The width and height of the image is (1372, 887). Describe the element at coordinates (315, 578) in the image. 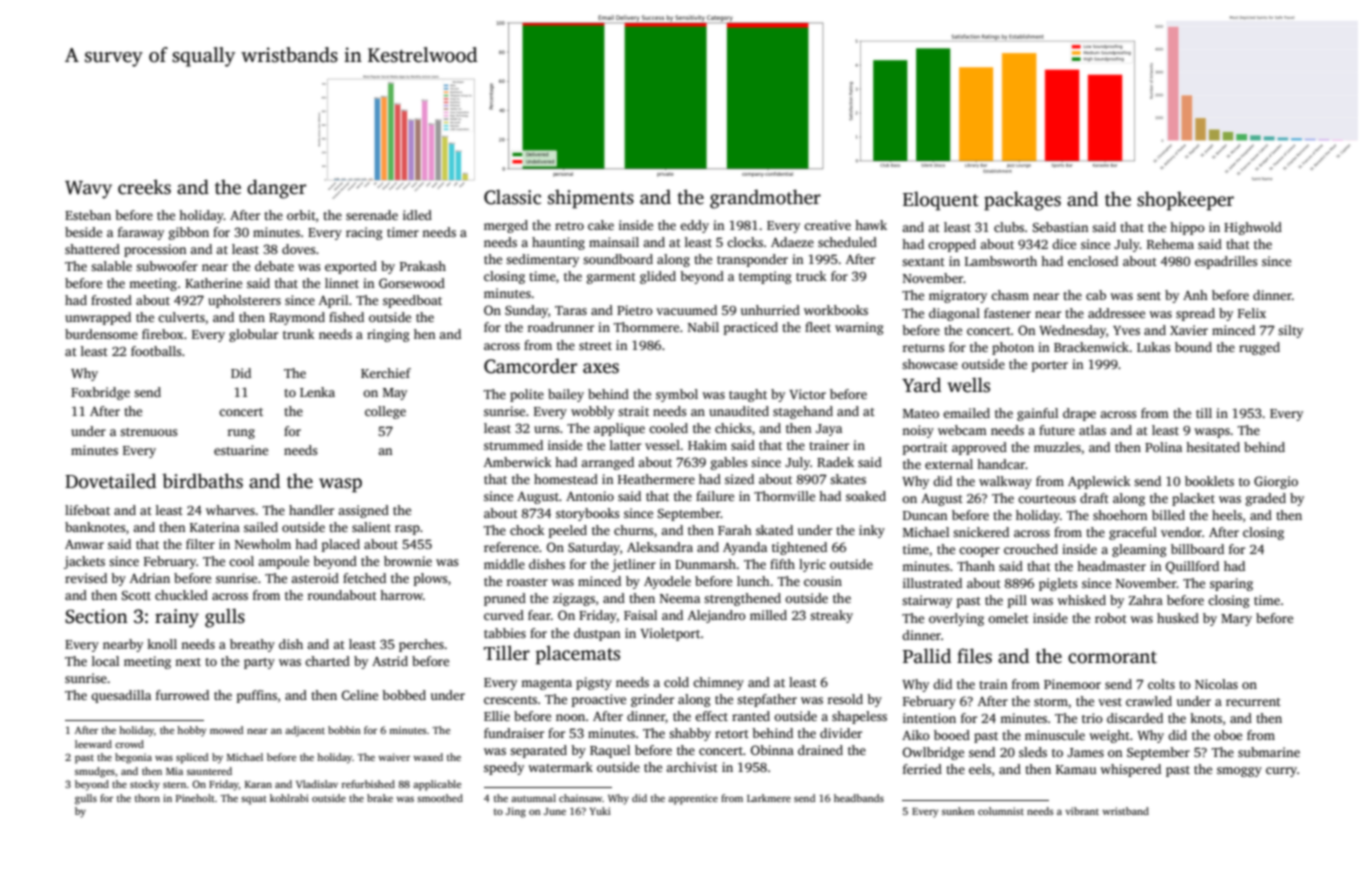

I see `asteroid` at that location.
